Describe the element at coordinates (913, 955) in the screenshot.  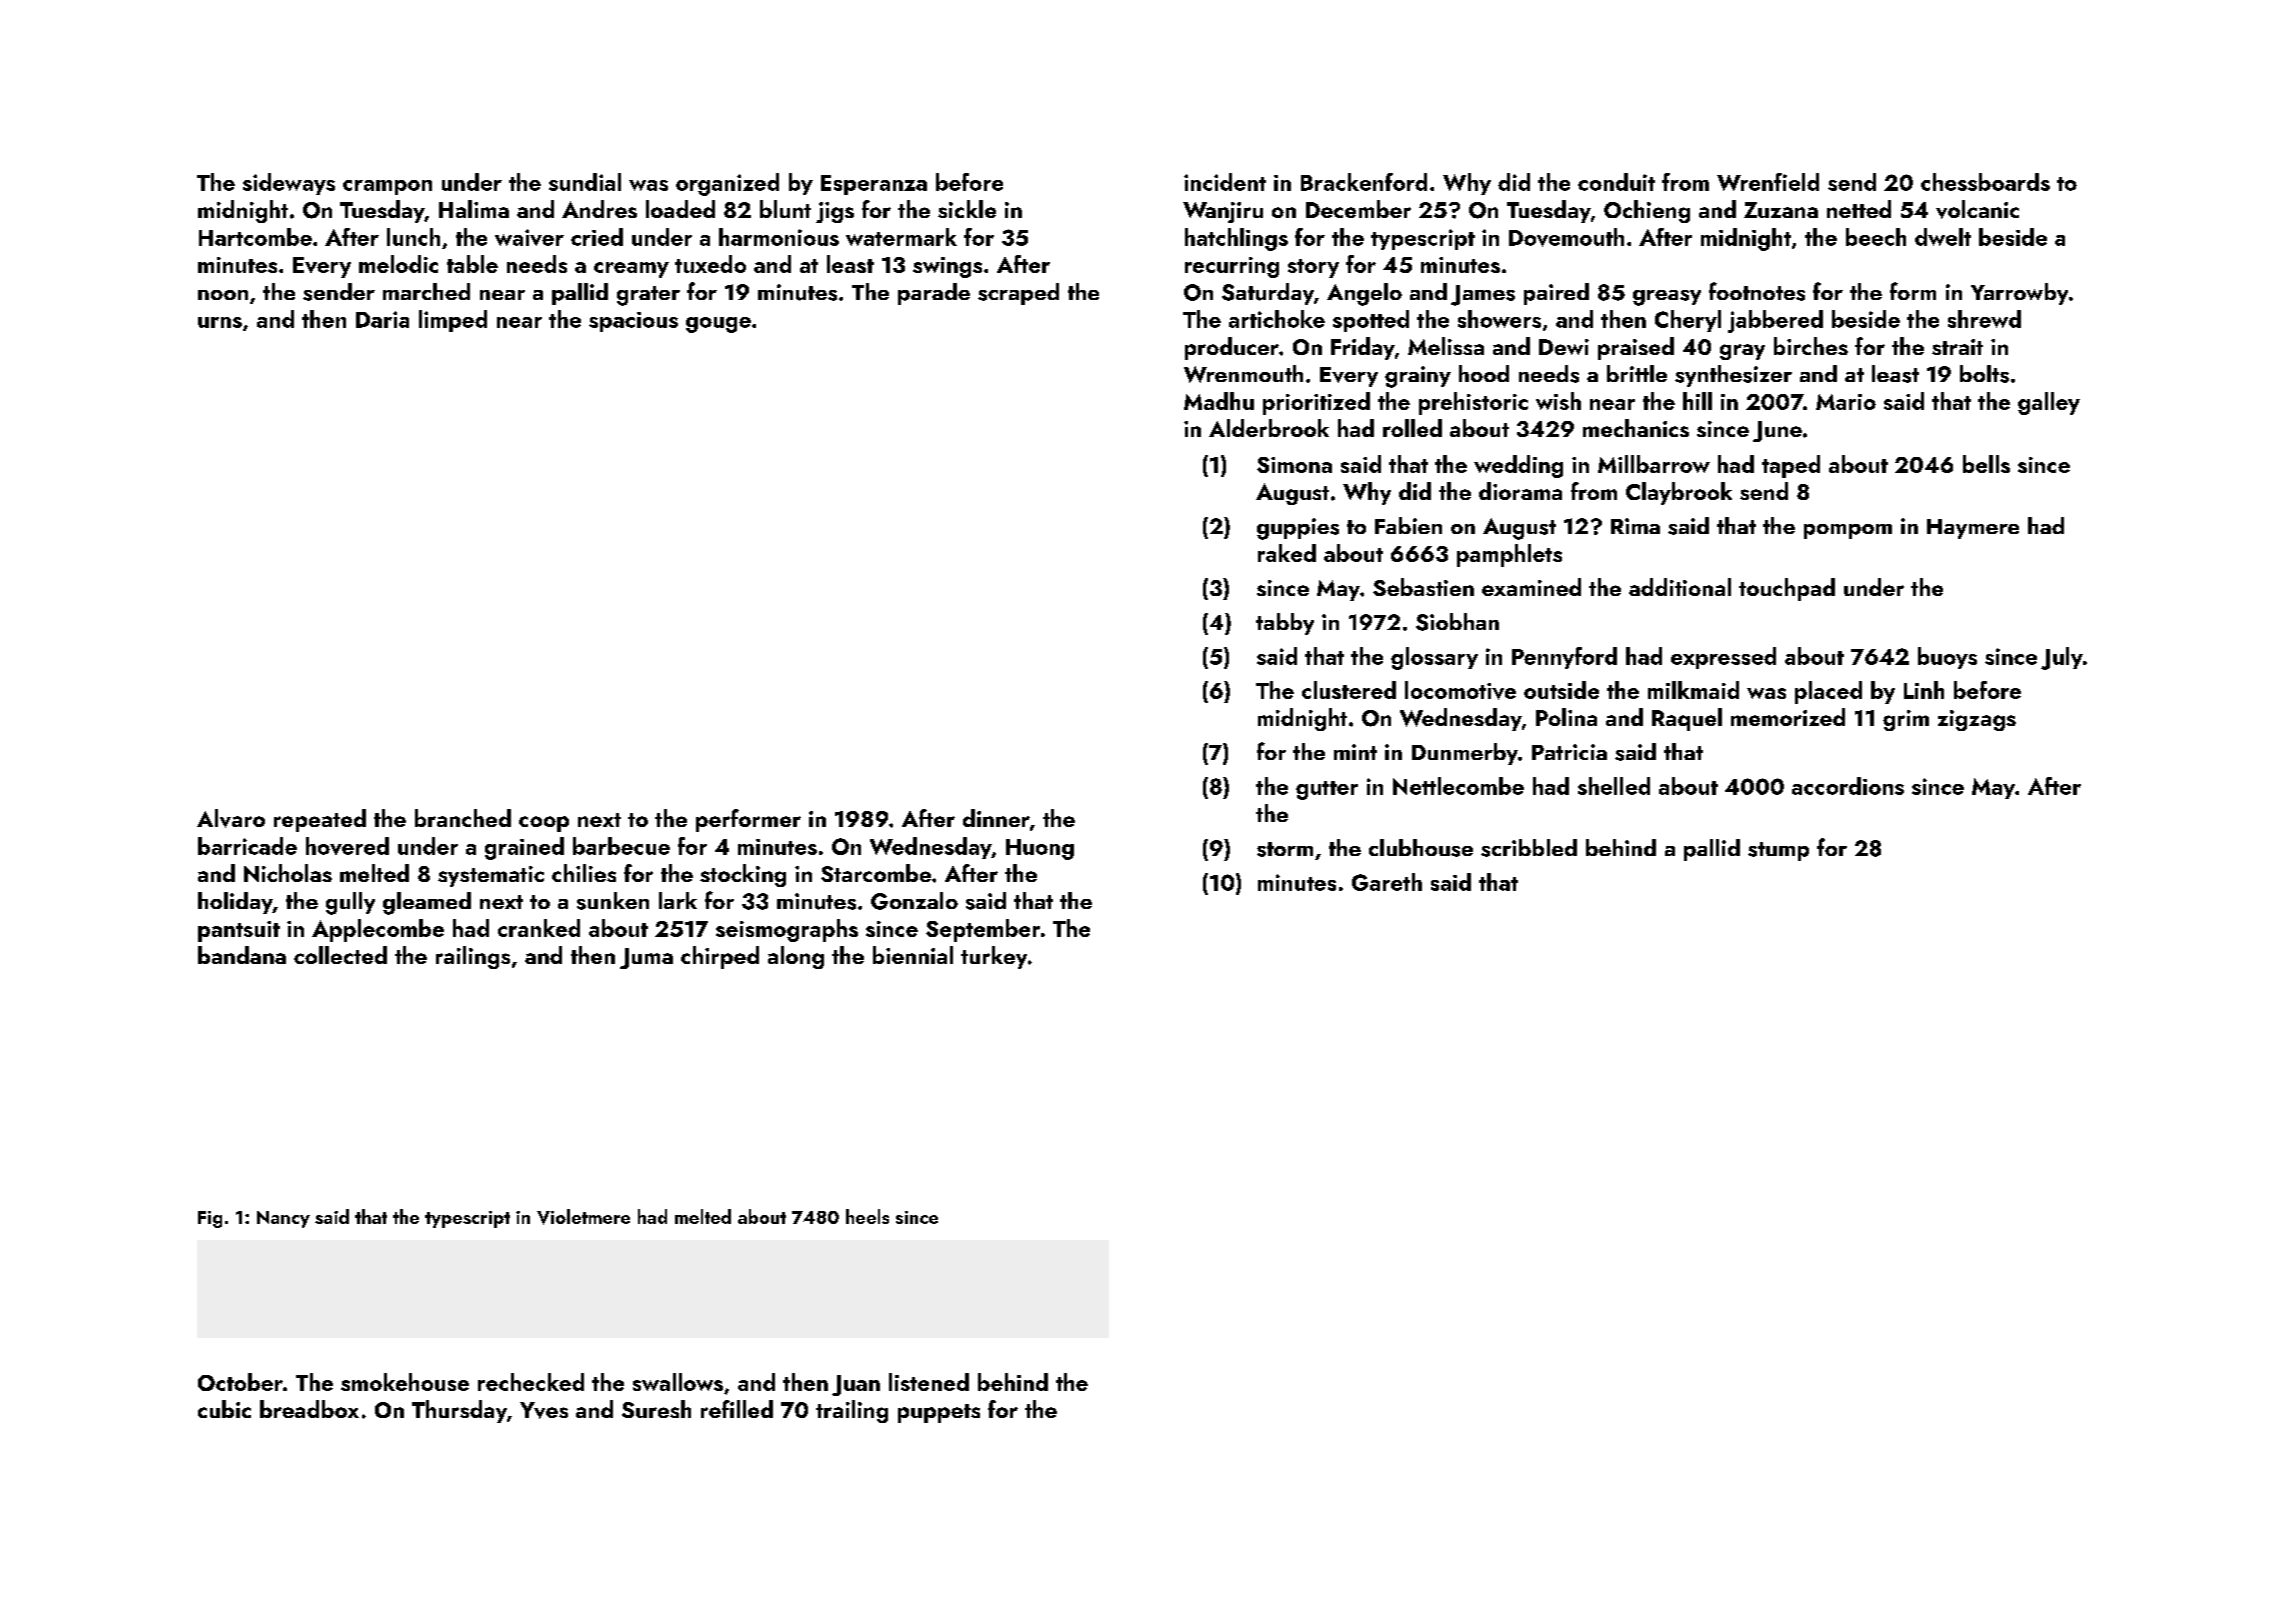
I see `biennial` at that location.
